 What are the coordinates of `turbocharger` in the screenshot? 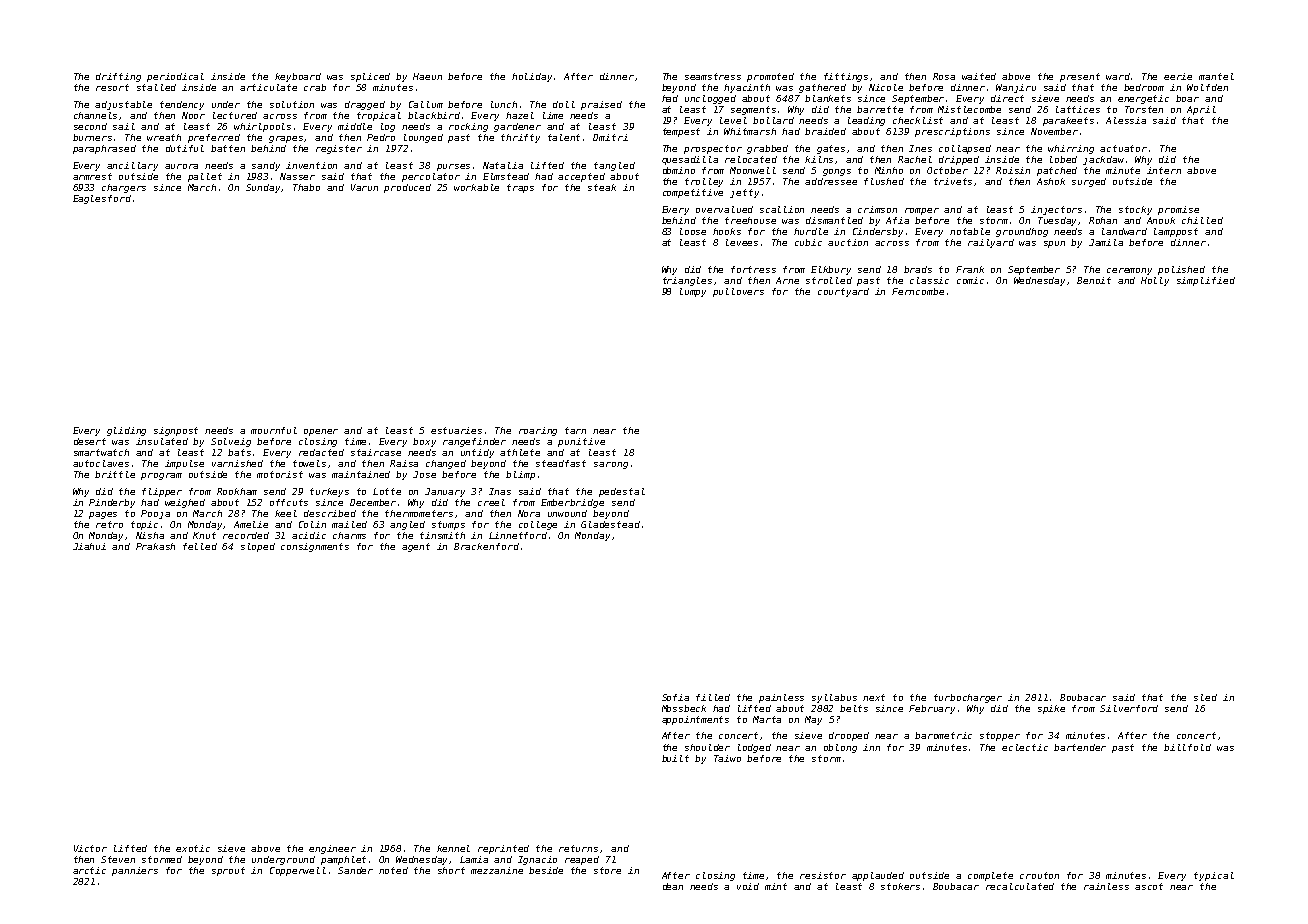 It's located at (968, 698).
